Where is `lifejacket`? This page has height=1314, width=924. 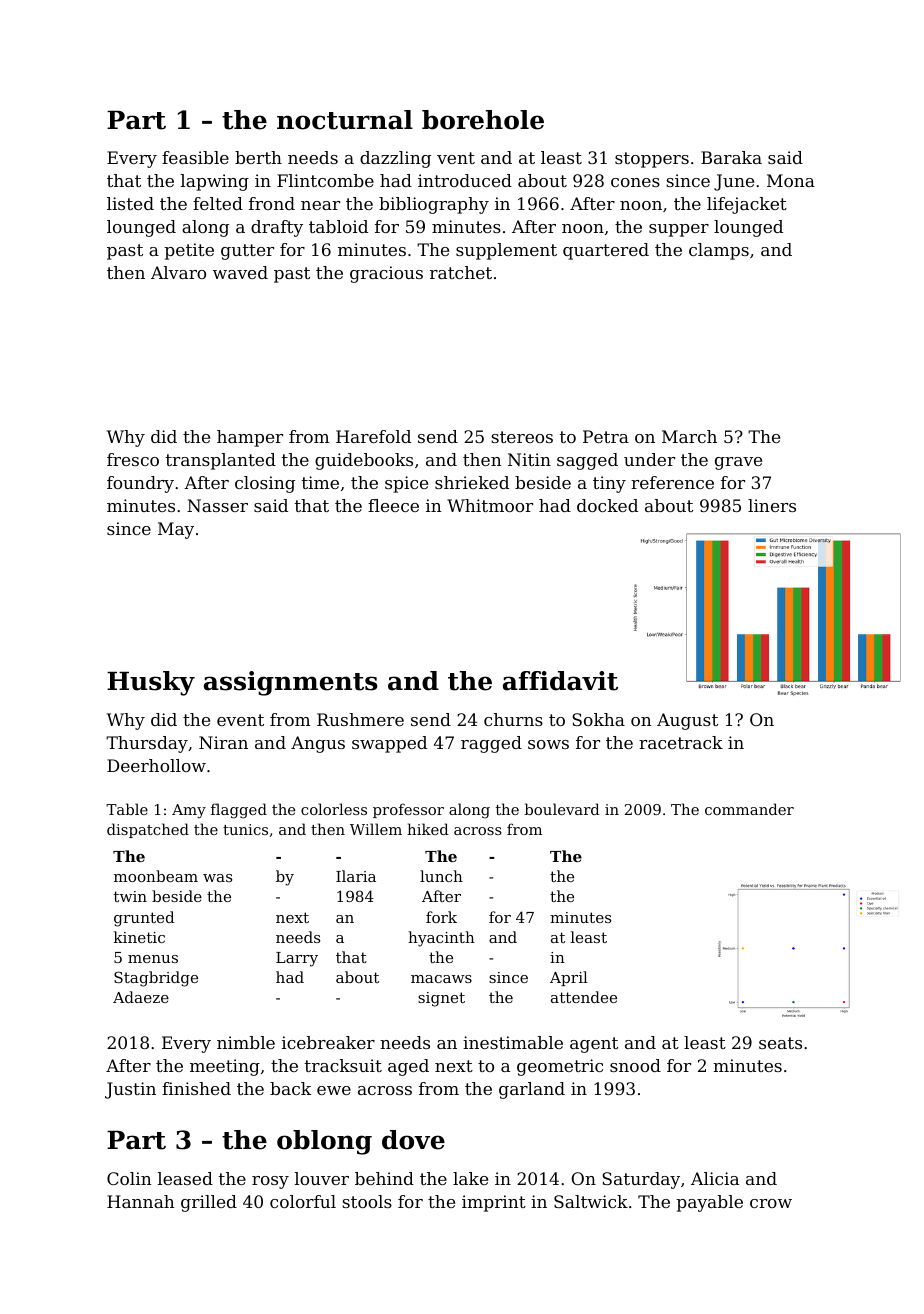 lifejacket is located at coordinates (747, 205).
